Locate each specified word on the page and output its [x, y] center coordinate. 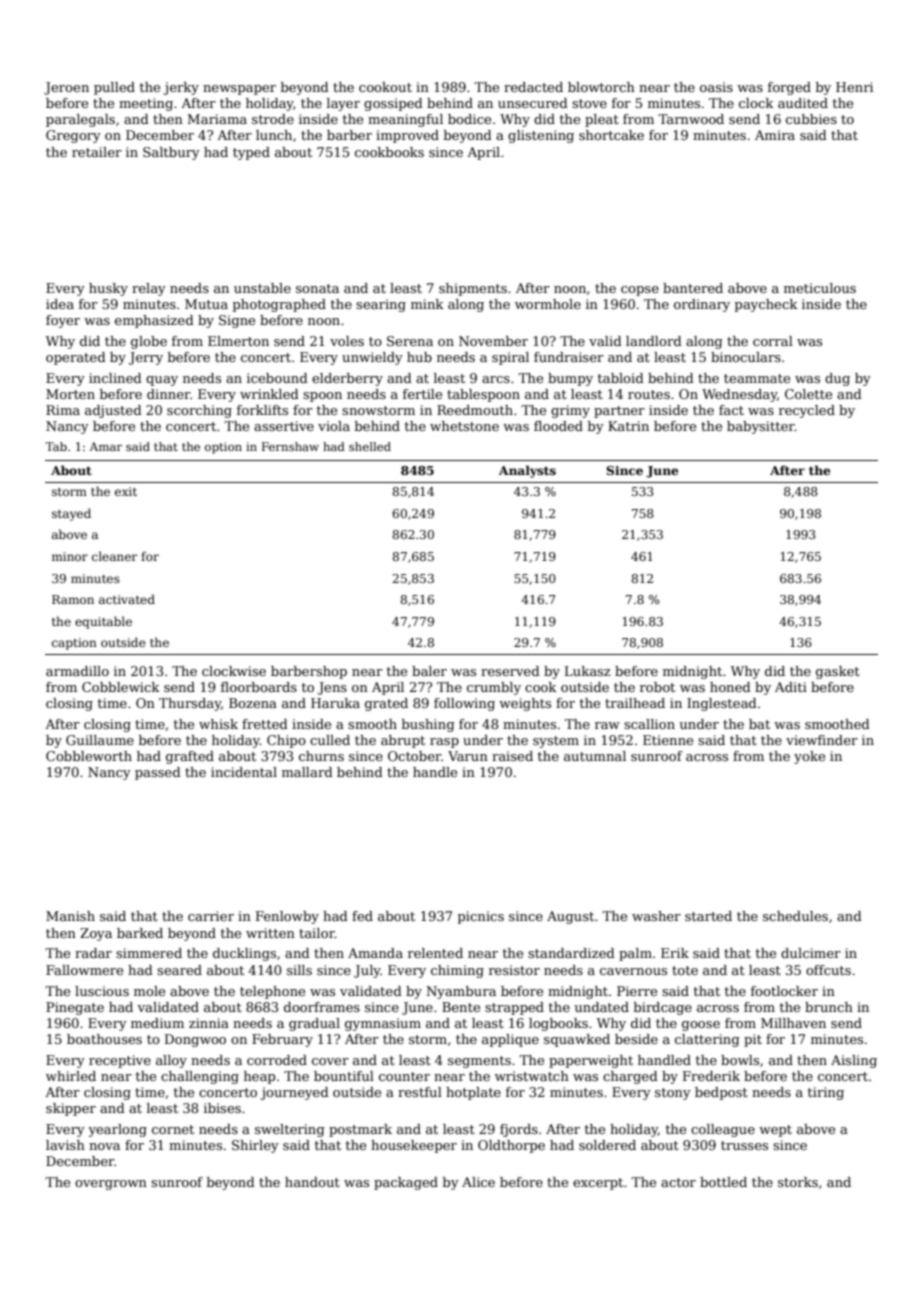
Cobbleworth [89, 756]
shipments [473, 289]
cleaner [114, 556]
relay [149, 289]
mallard [307, 772]
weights [525, 704]
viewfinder [822, 740]
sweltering [290, 1130]
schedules [795, 916]
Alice [478, 1182]
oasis [716, 87]
